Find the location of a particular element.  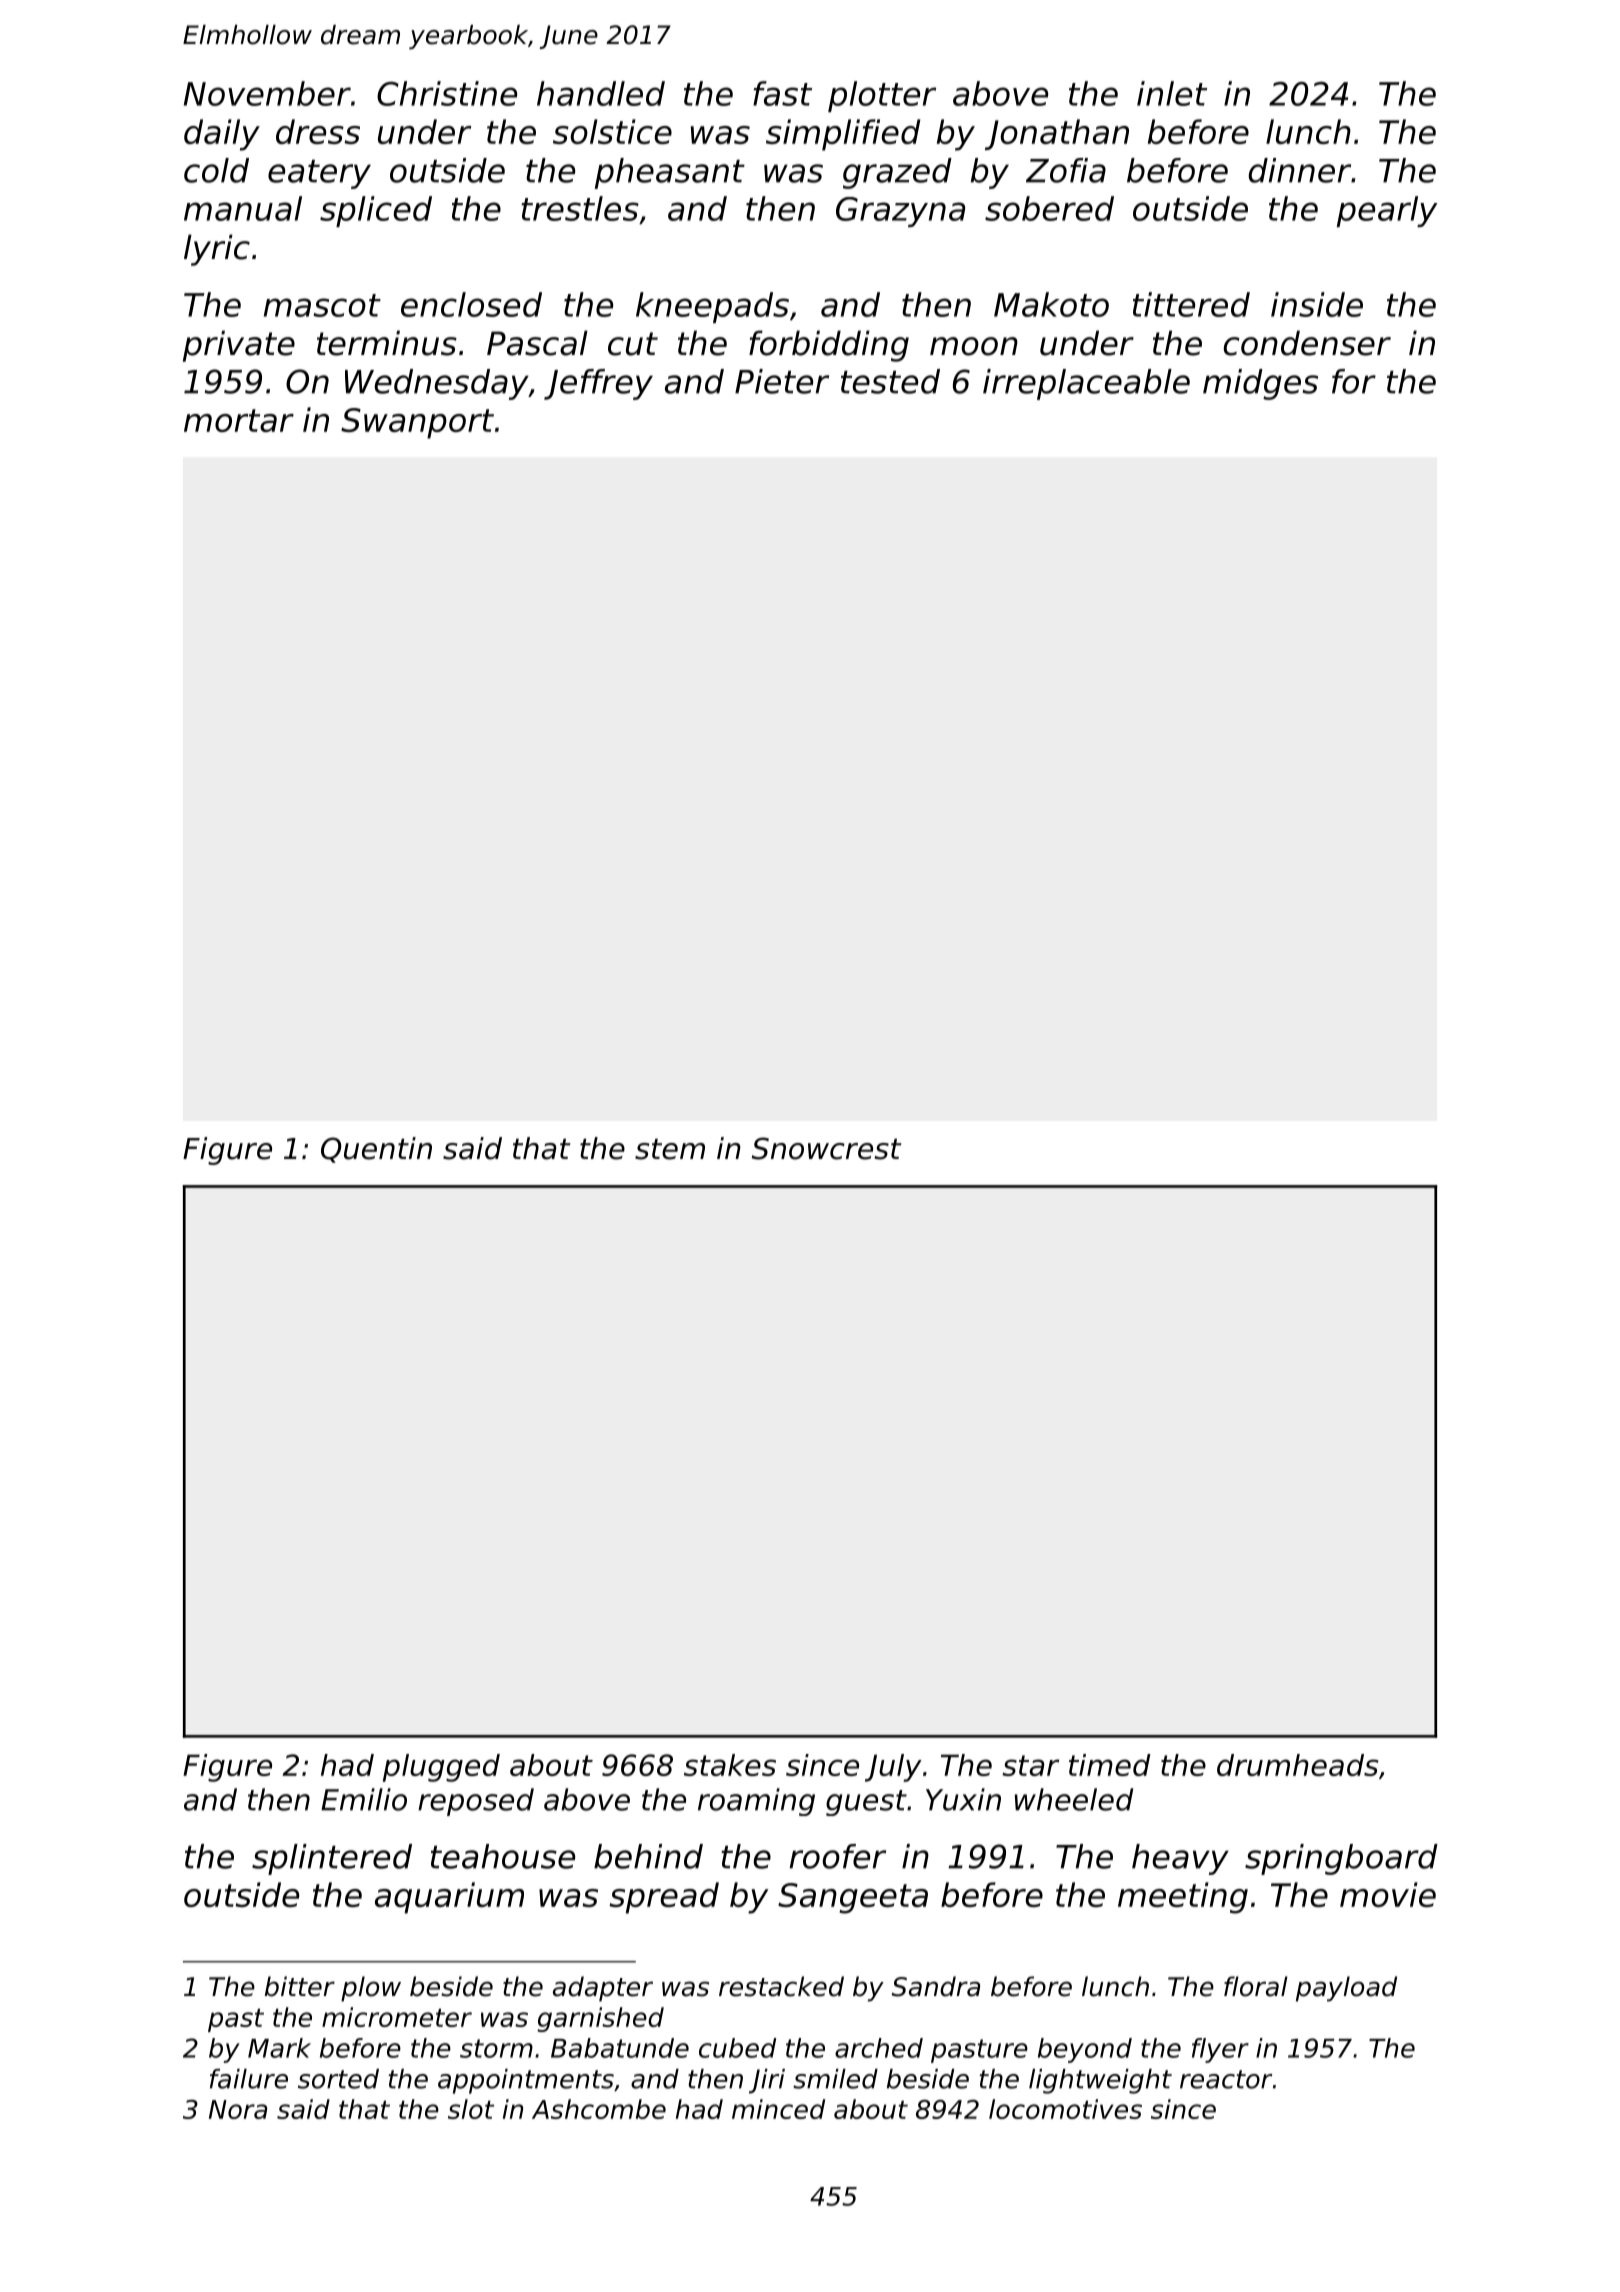

July is located at coordinates (893, 1768).
